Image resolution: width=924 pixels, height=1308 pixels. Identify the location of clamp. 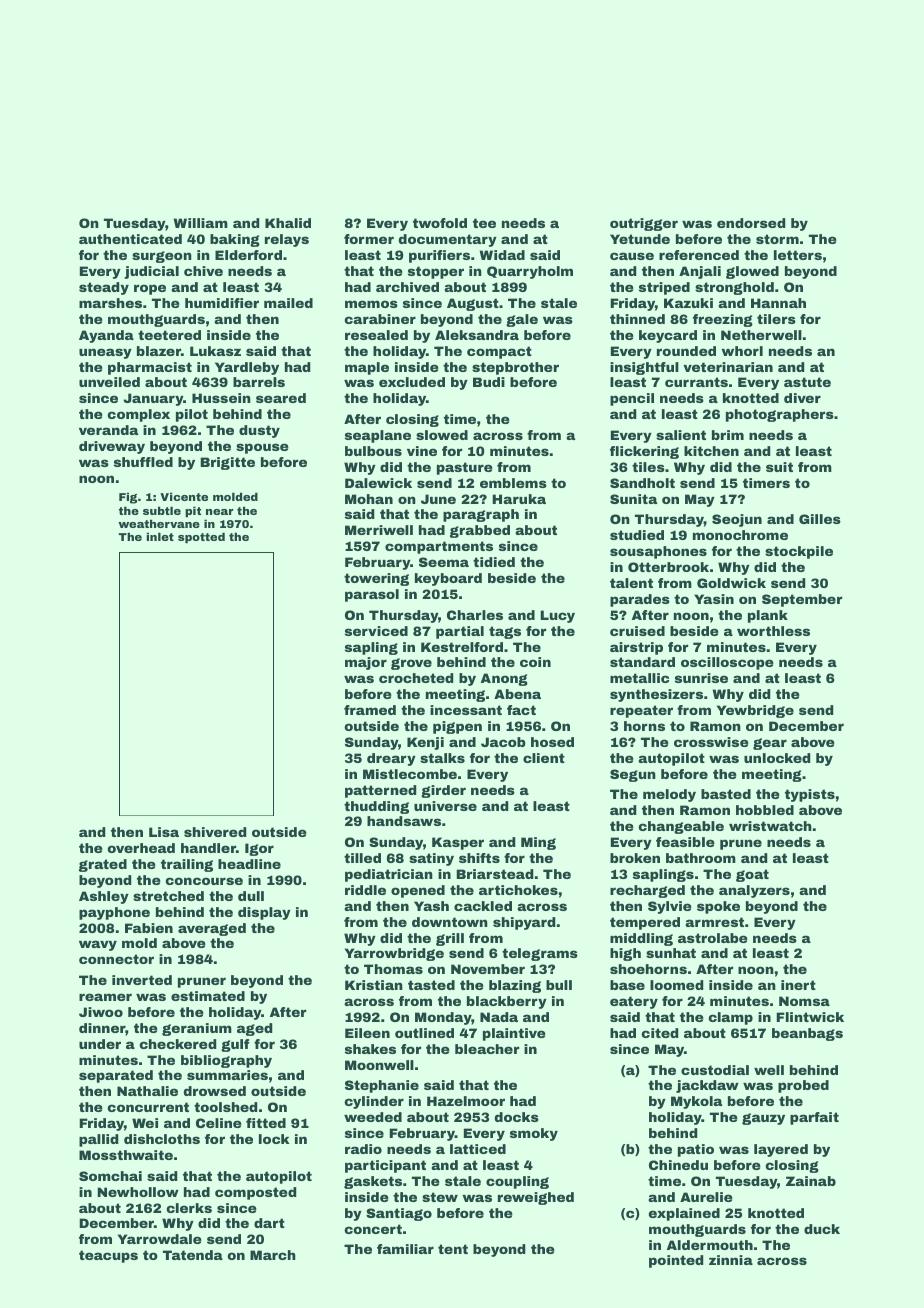
(730, 1018).
